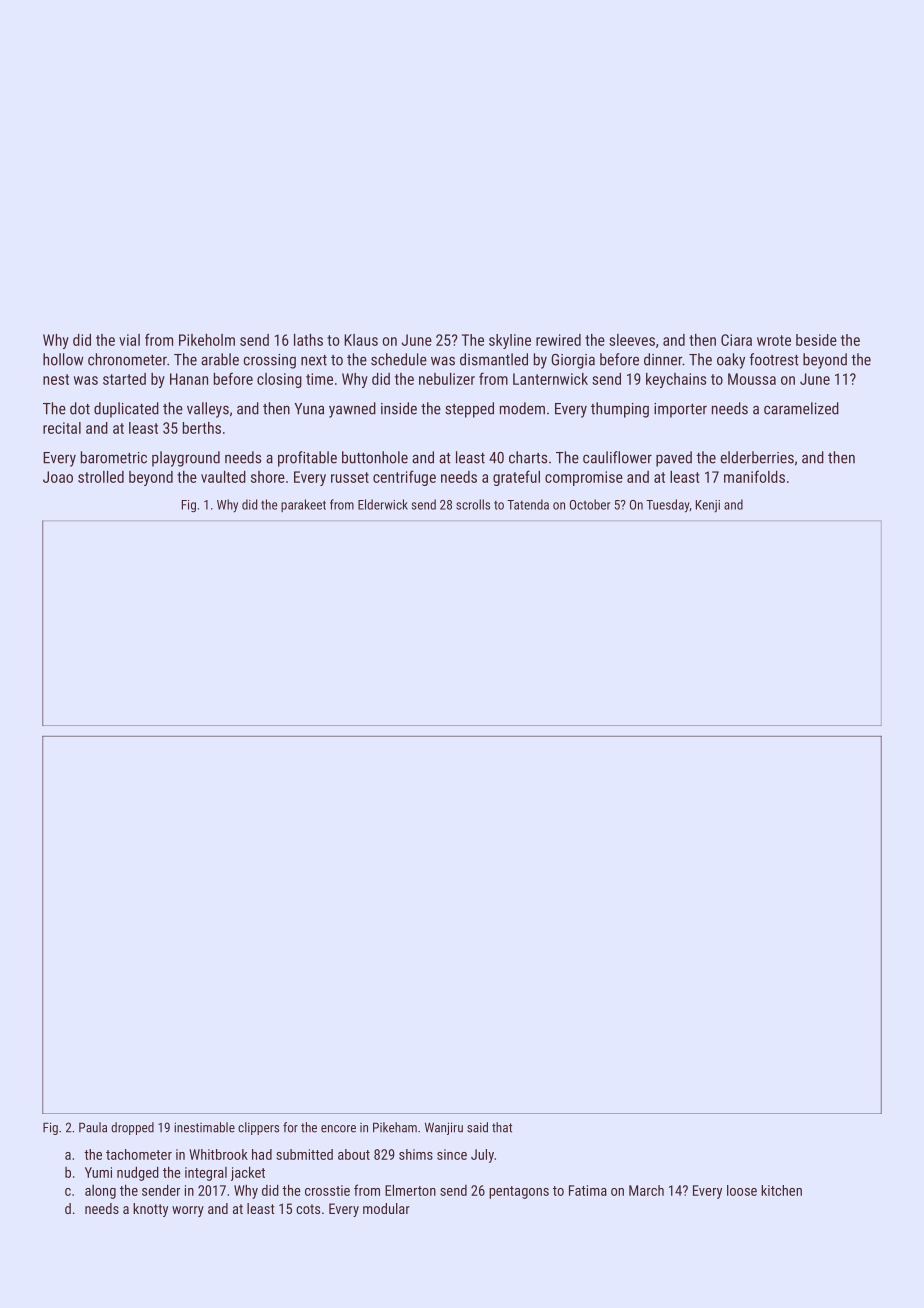 The height and width of the page is (1308, 924). What do you see at coordinates (708, 506) in the page?
I see `Kenji` at bounding box center [708, 506].
